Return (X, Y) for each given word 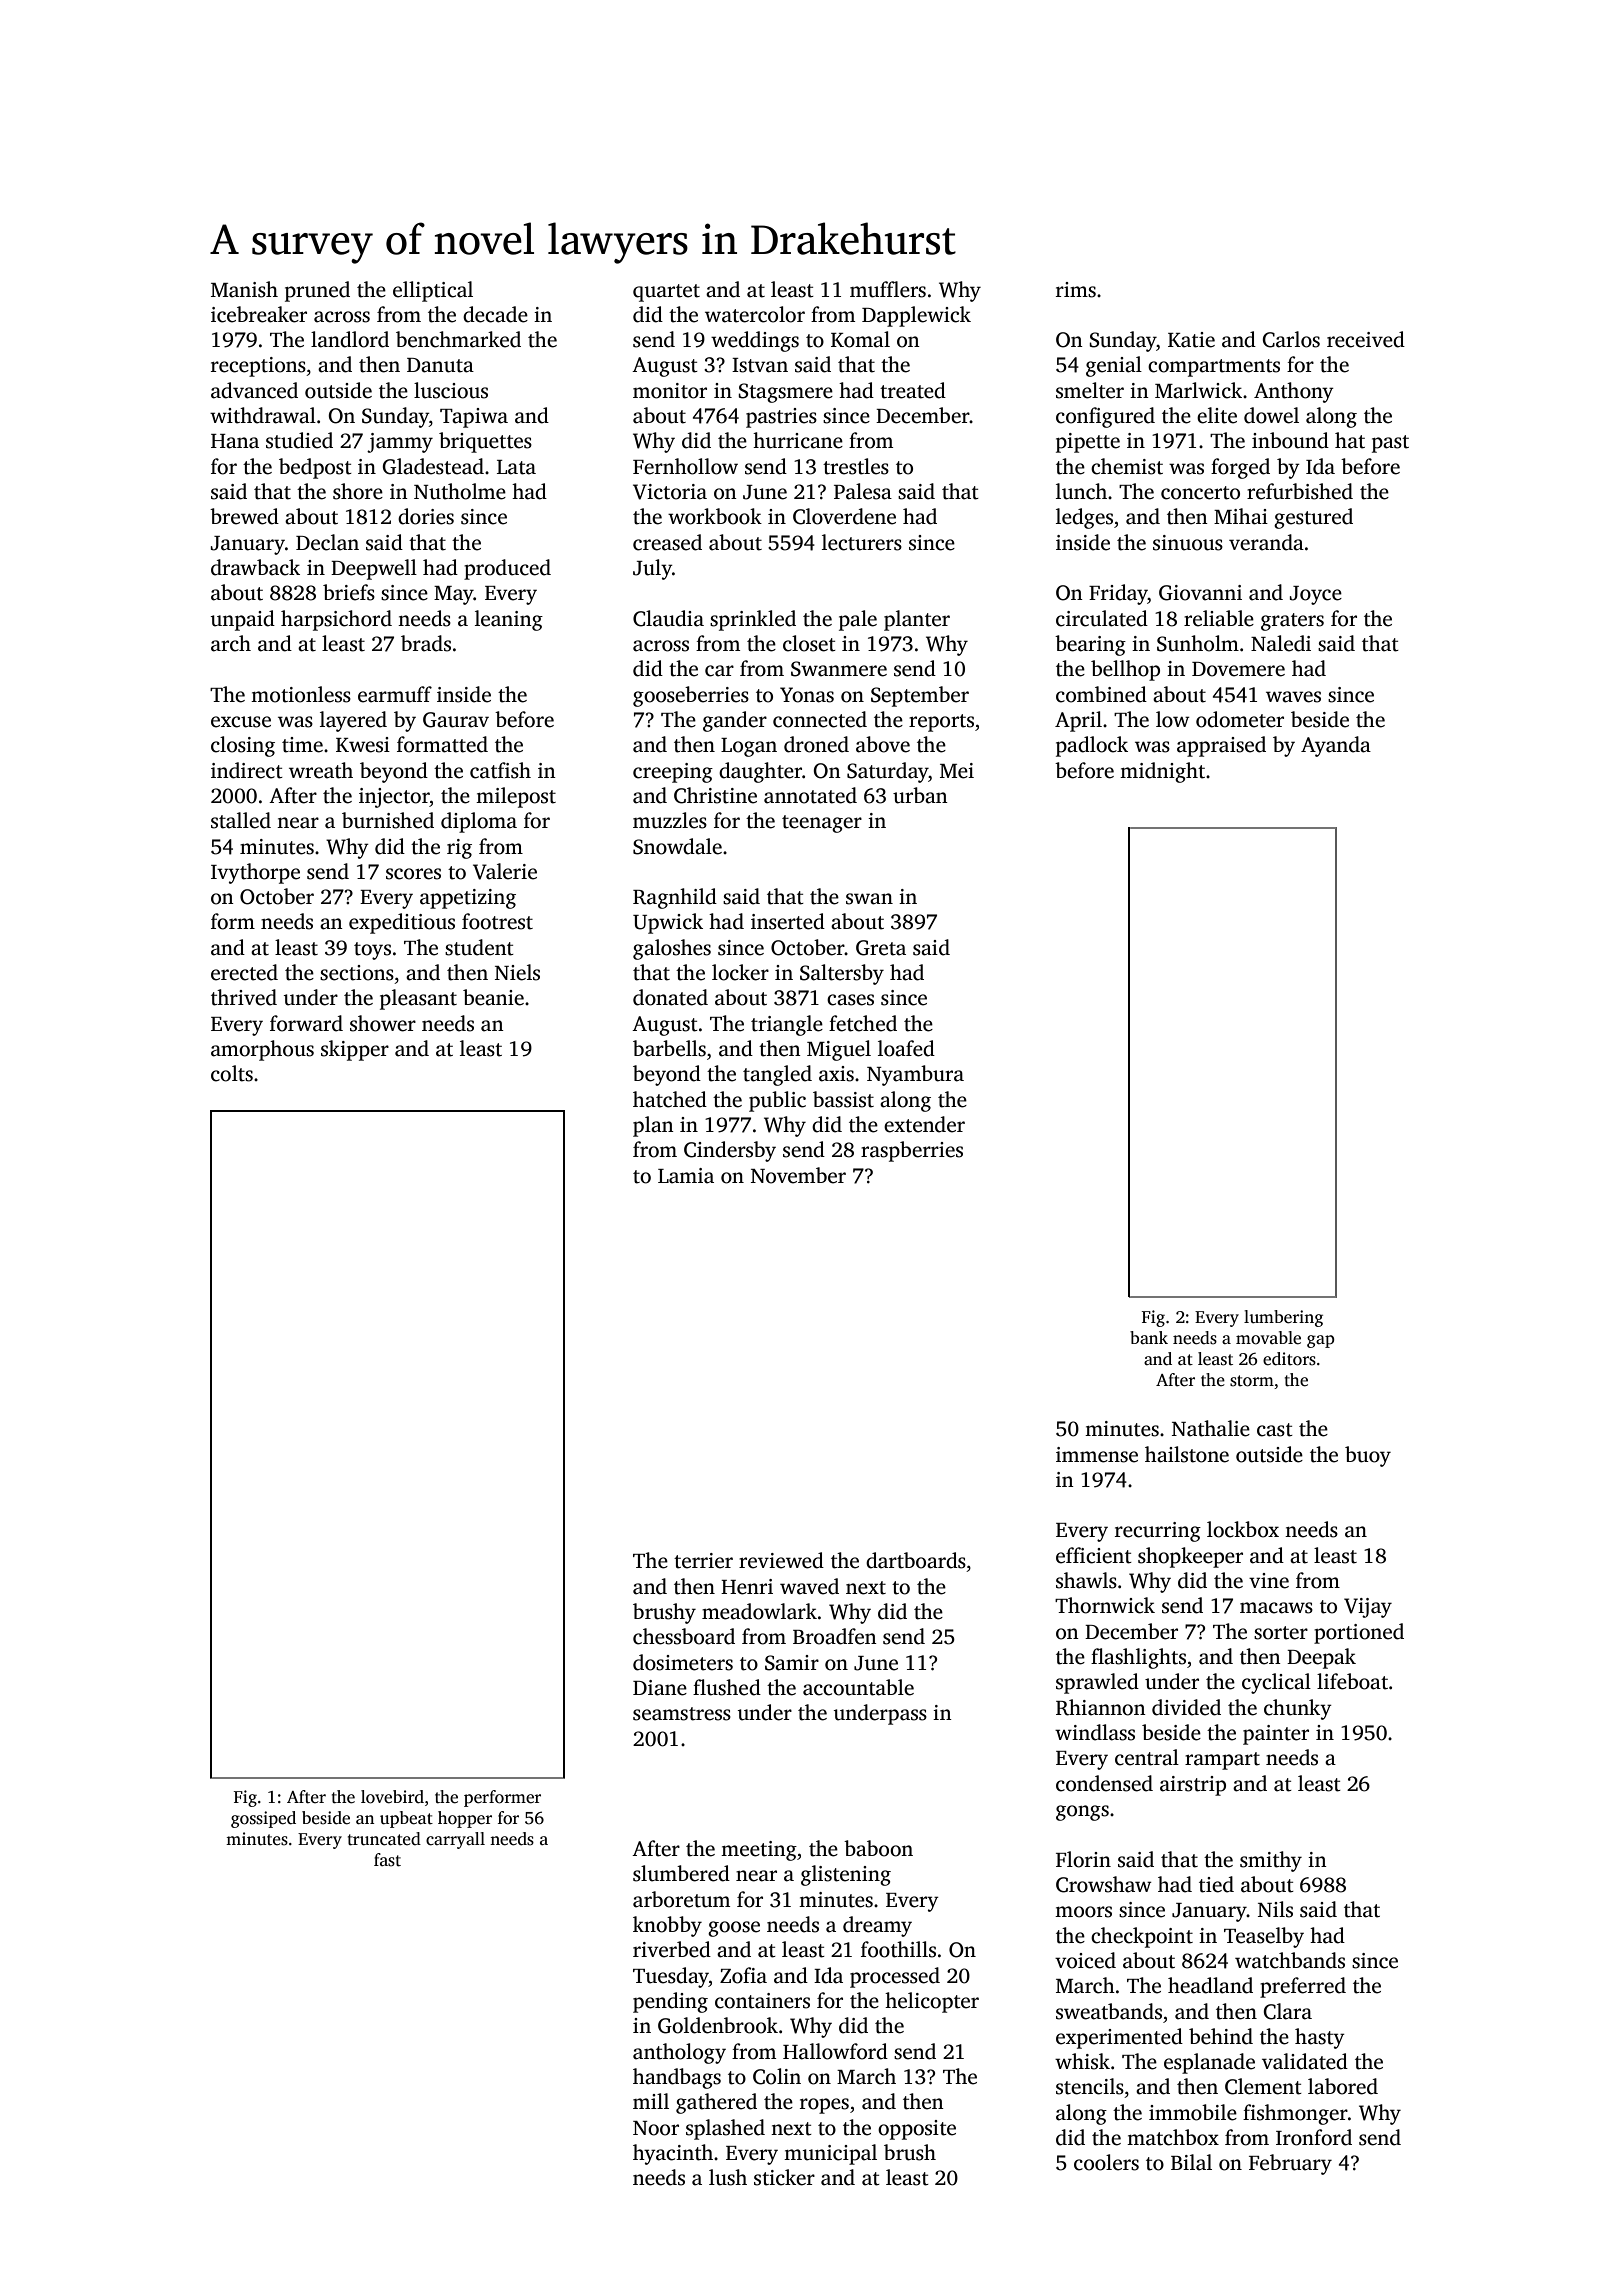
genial (1114, 366)
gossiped (263, 1819)
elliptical (433, 291)
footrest (497, 921)
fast (387, 1860)
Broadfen (835, 1636)
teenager (822, 824)
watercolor (755, 314)
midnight (1162, 772)
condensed (1104, 1783)
